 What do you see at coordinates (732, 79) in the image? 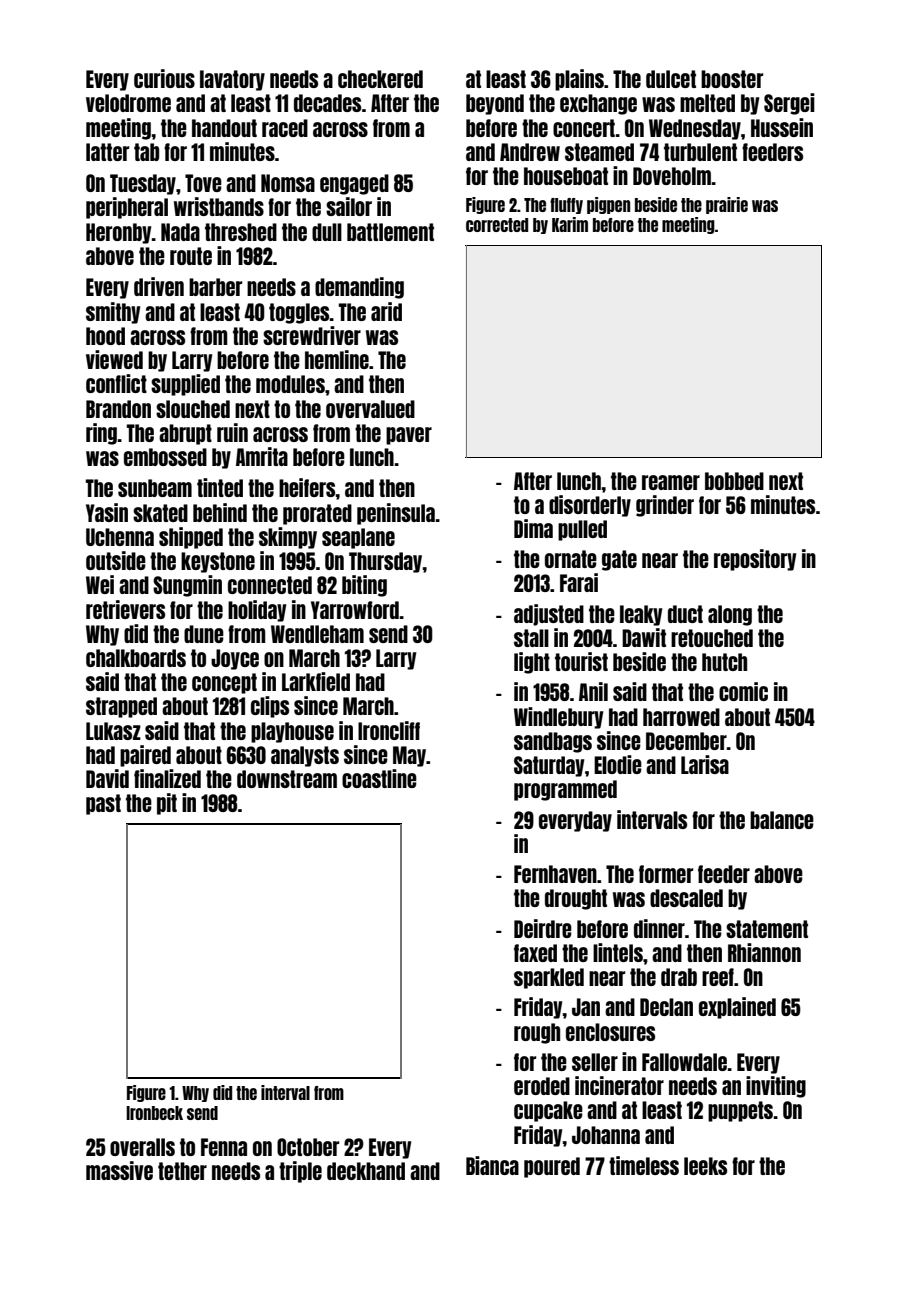
I see `booster` at bounding box center [732, 79].
